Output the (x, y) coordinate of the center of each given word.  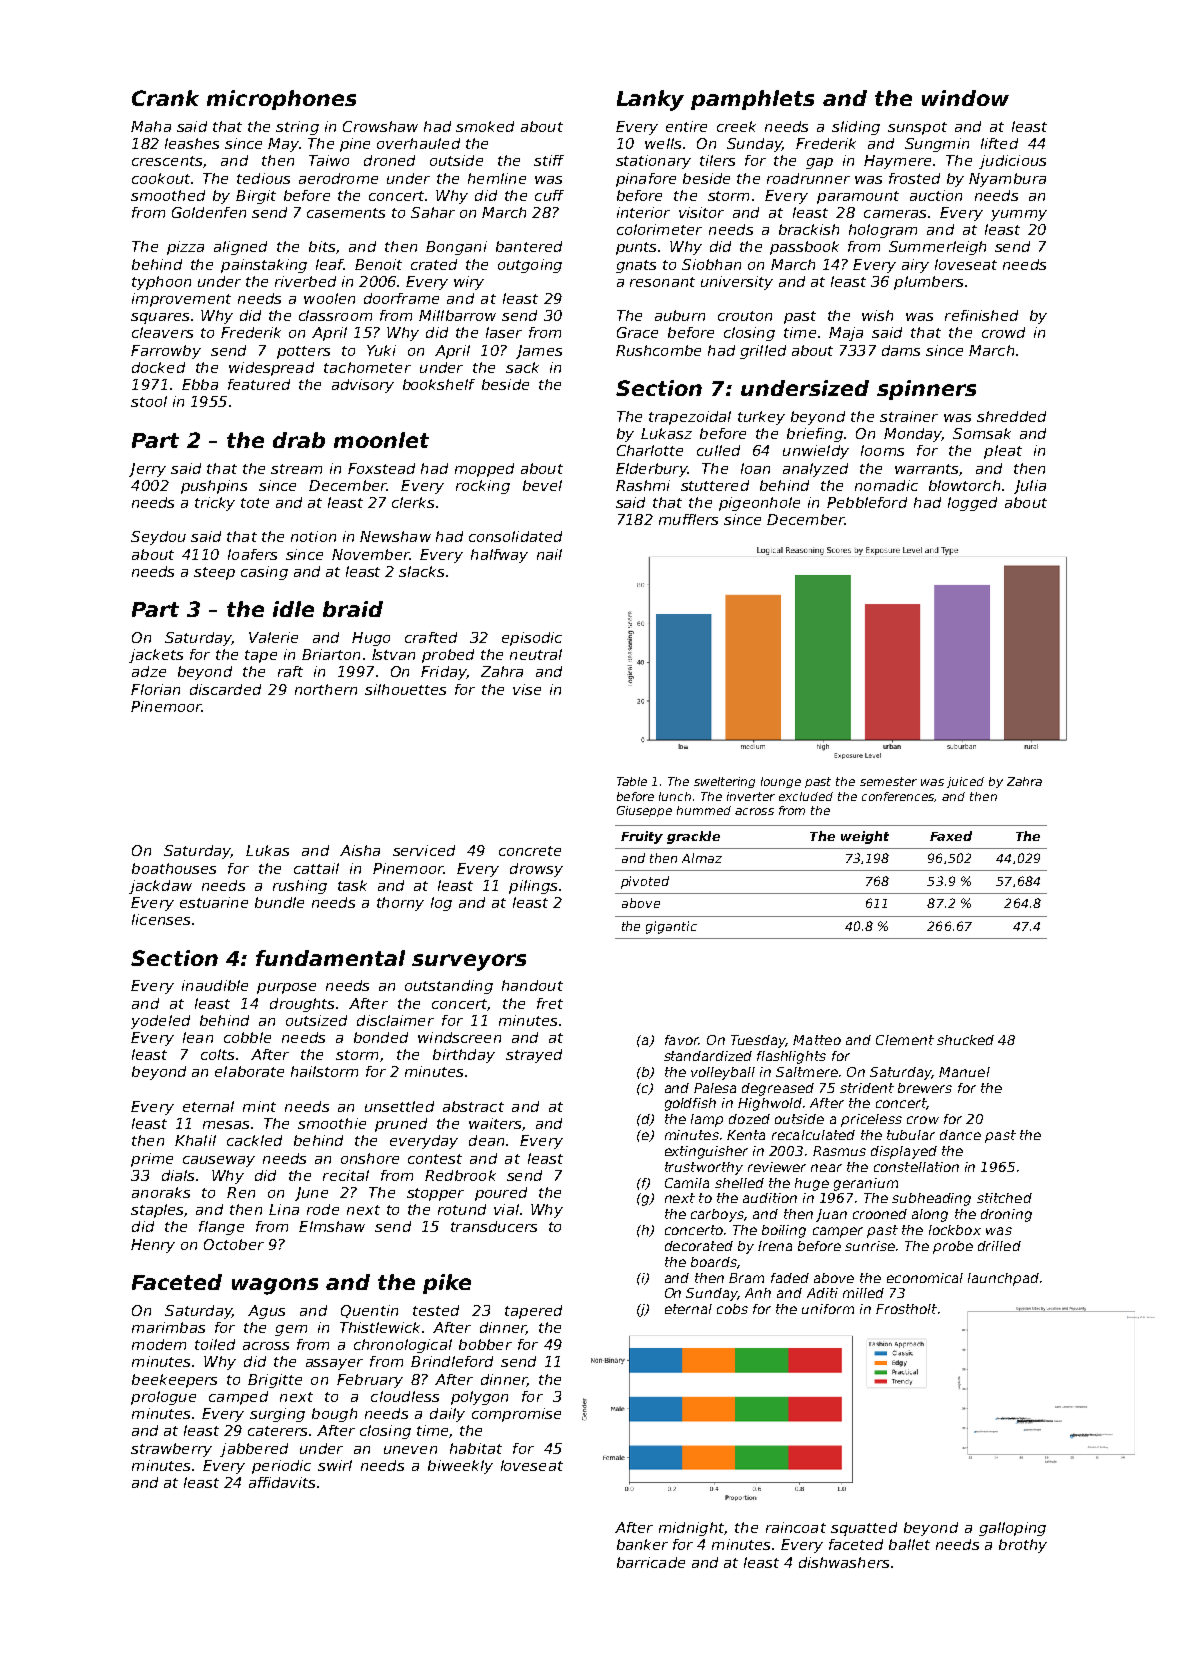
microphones (281, 100)
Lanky (650, 100)
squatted (864, 1529)
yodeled (160, 1022)
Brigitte (275, 1381)
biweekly (460, 1467)
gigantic (671, 927)
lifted (999, 143)
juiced (965, 782)
